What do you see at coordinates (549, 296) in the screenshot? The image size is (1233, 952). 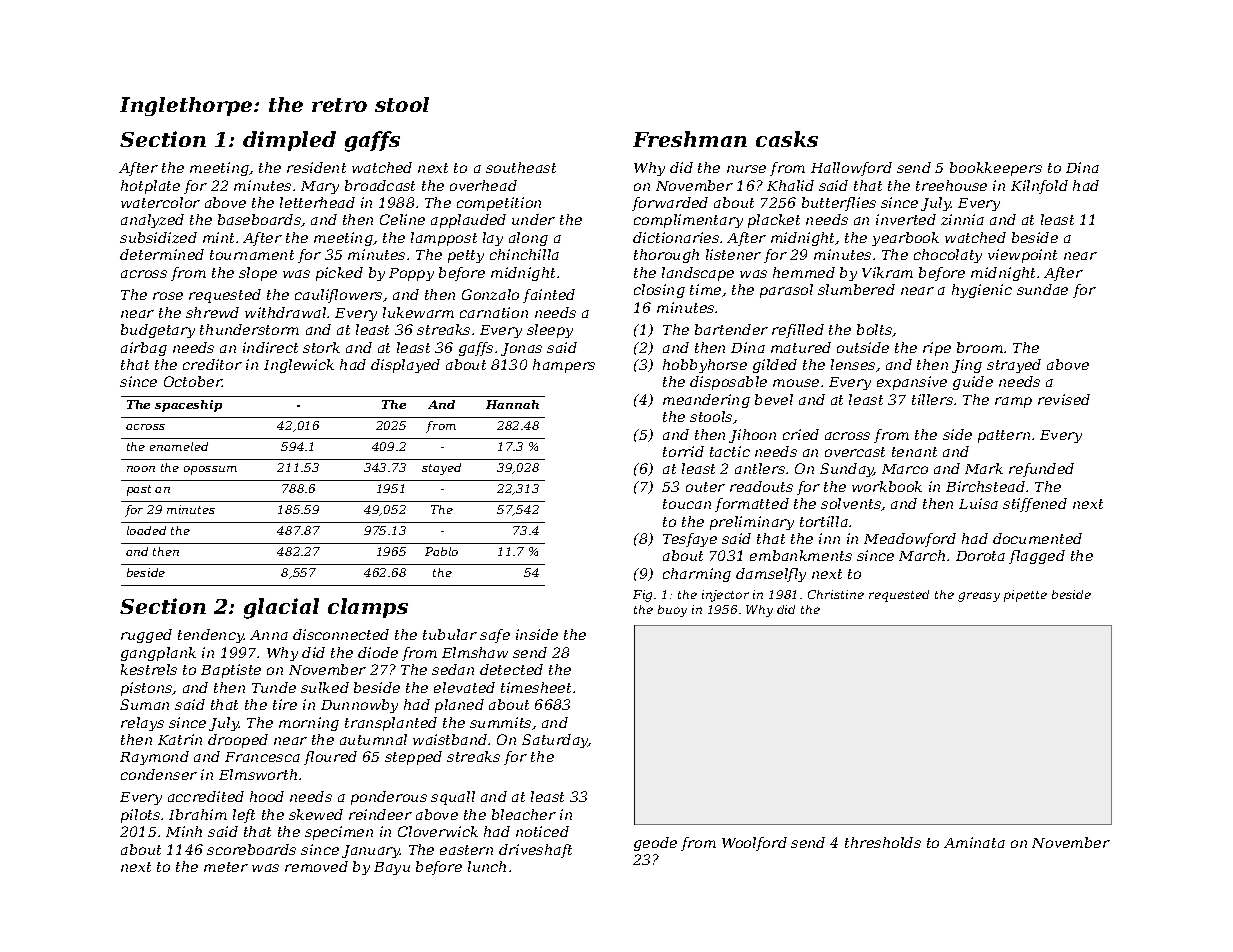 I see `fainted` at bounding box center [549, 296].
